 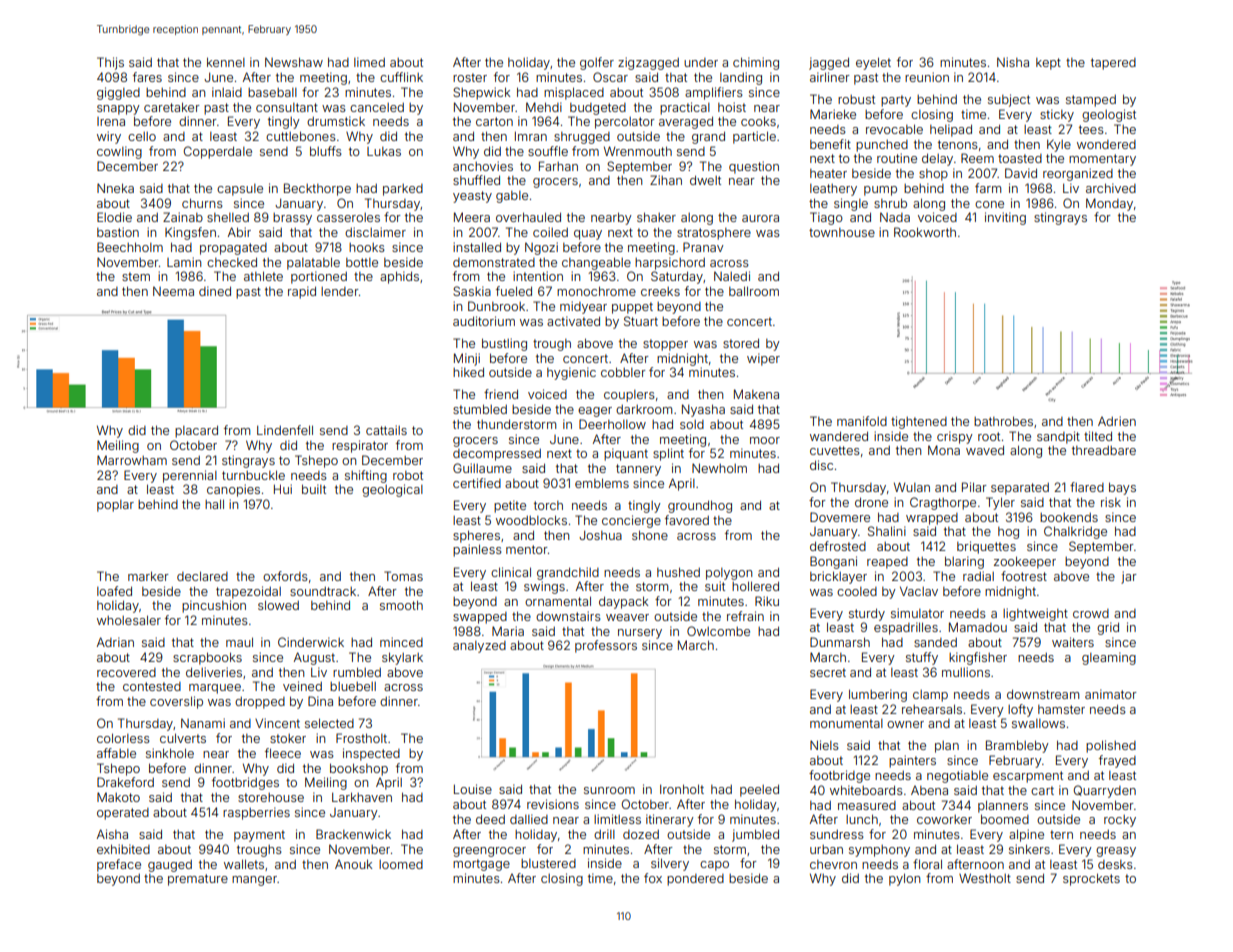 I want to click on inviting, so click(x=1005, y=218).
